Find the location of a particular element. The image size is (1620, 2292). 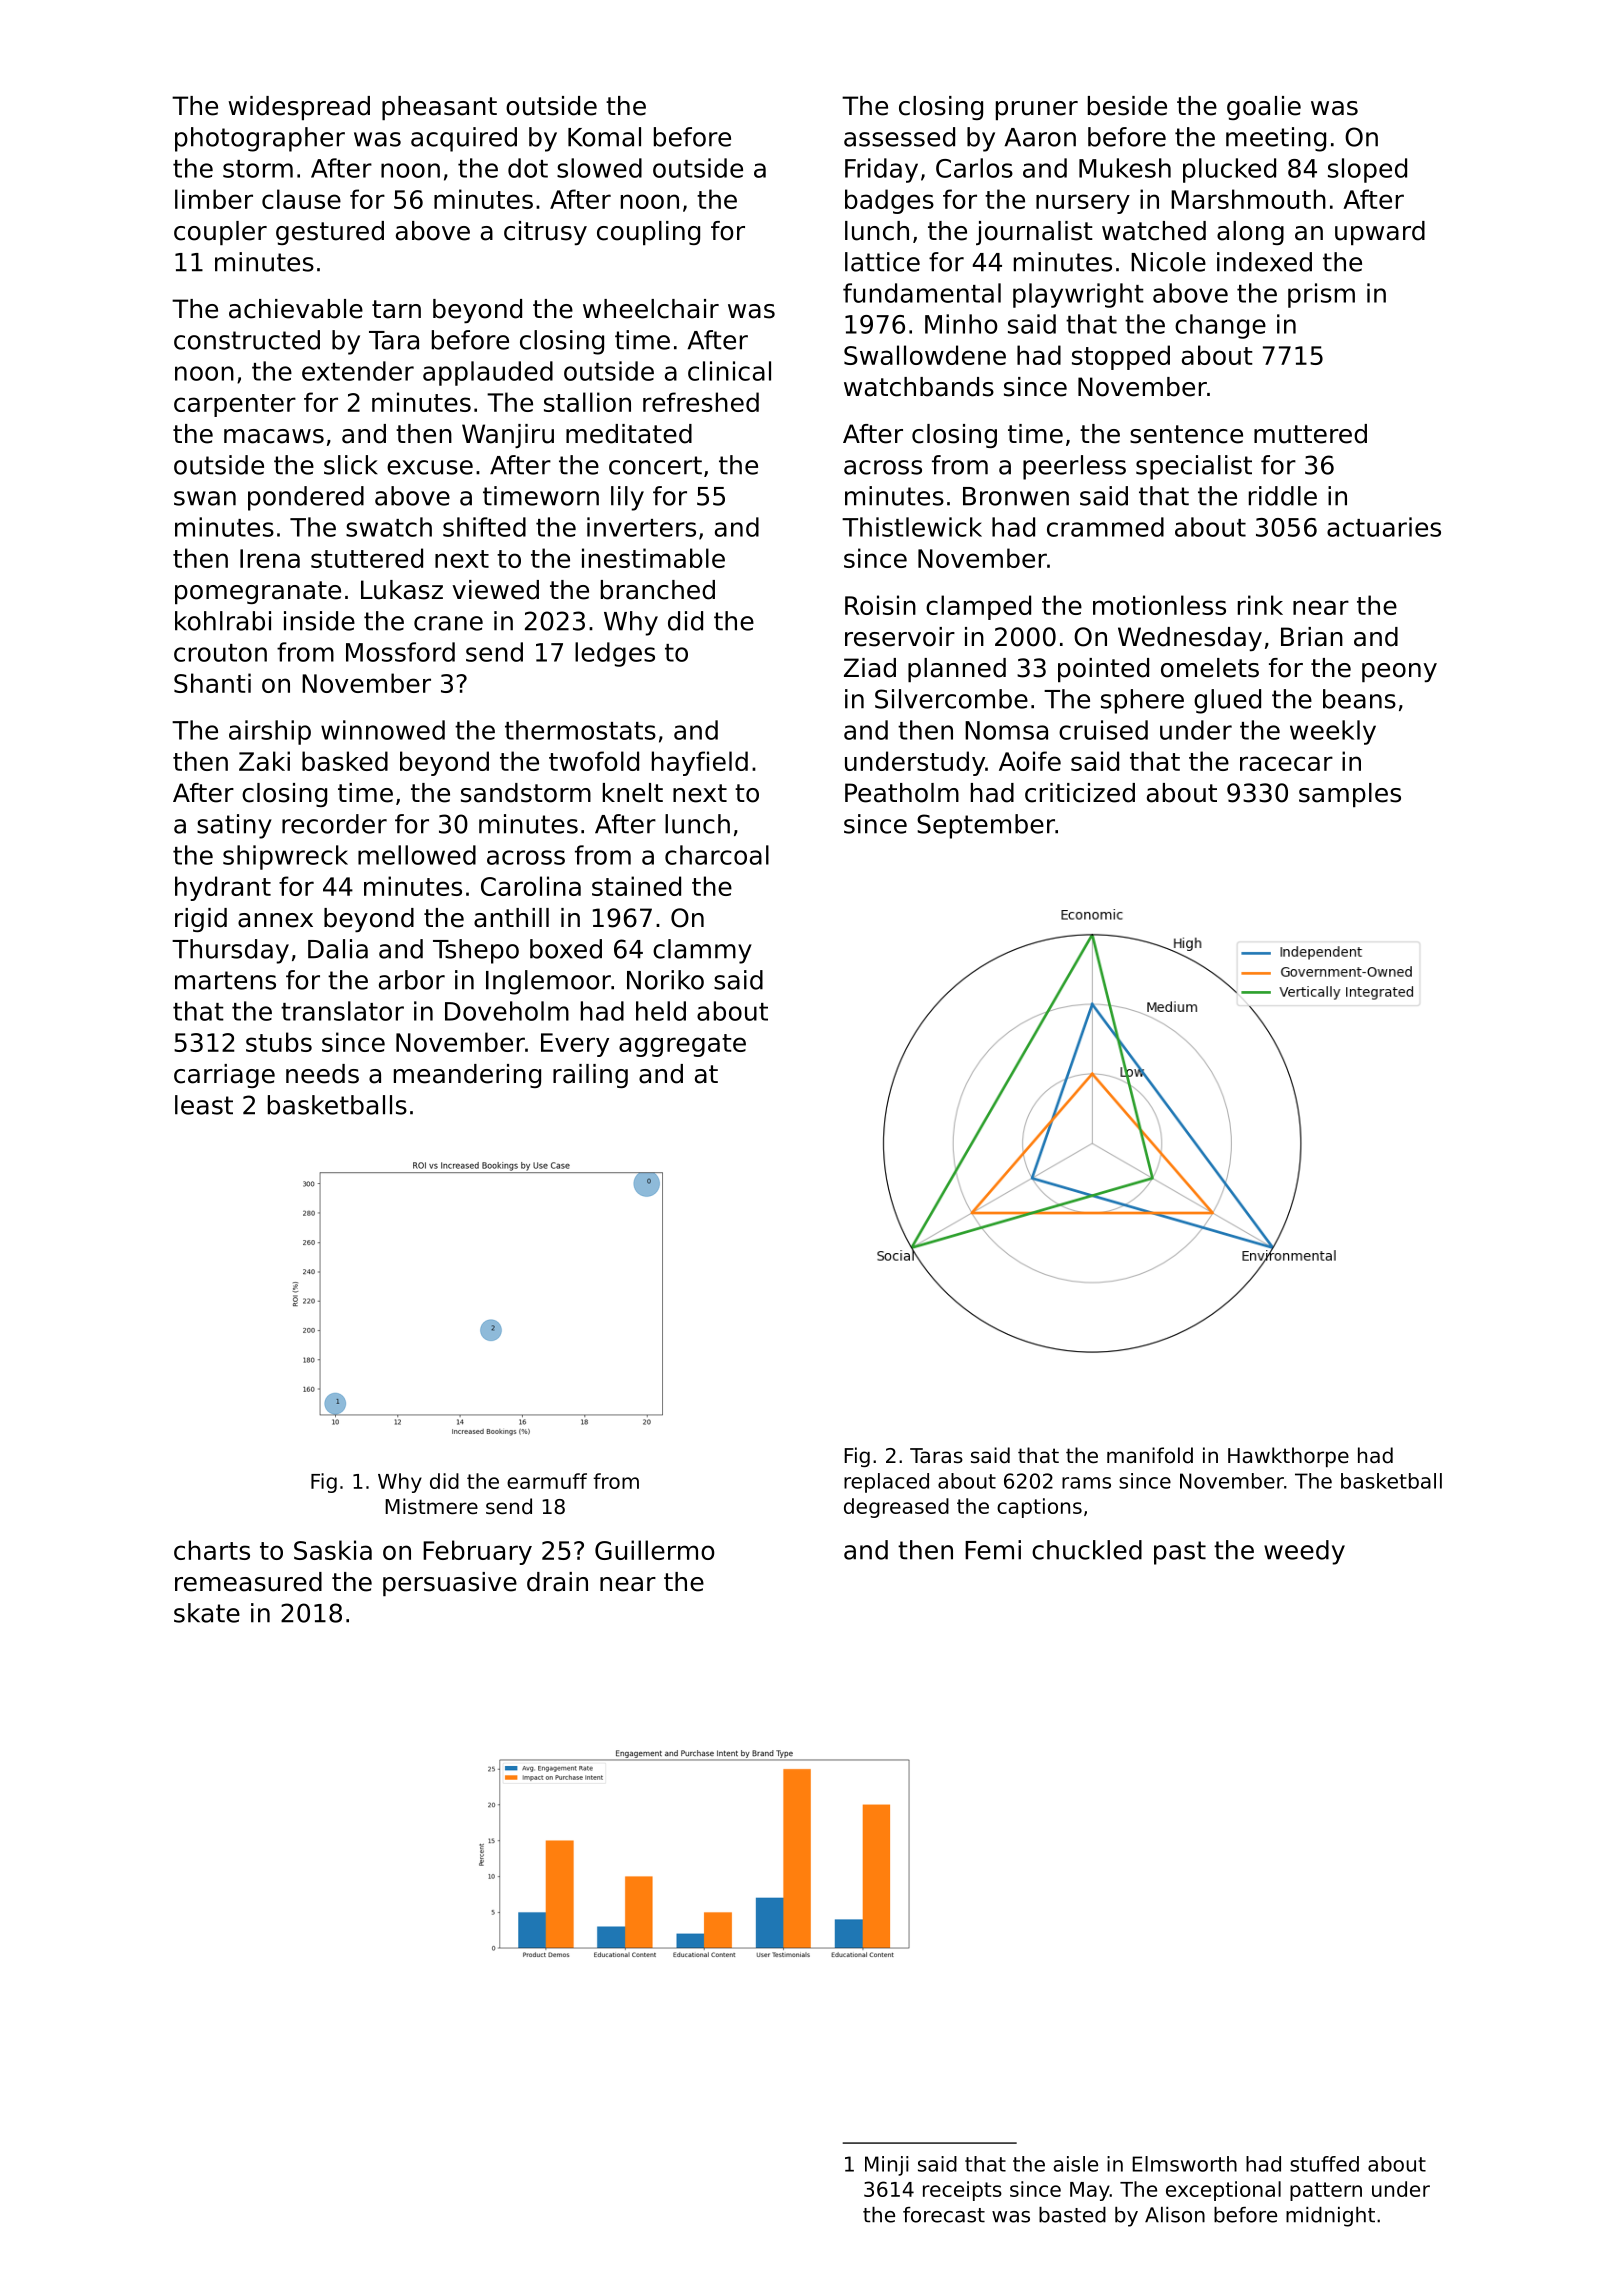

Peatholm is located at coordinates (902, 793).
